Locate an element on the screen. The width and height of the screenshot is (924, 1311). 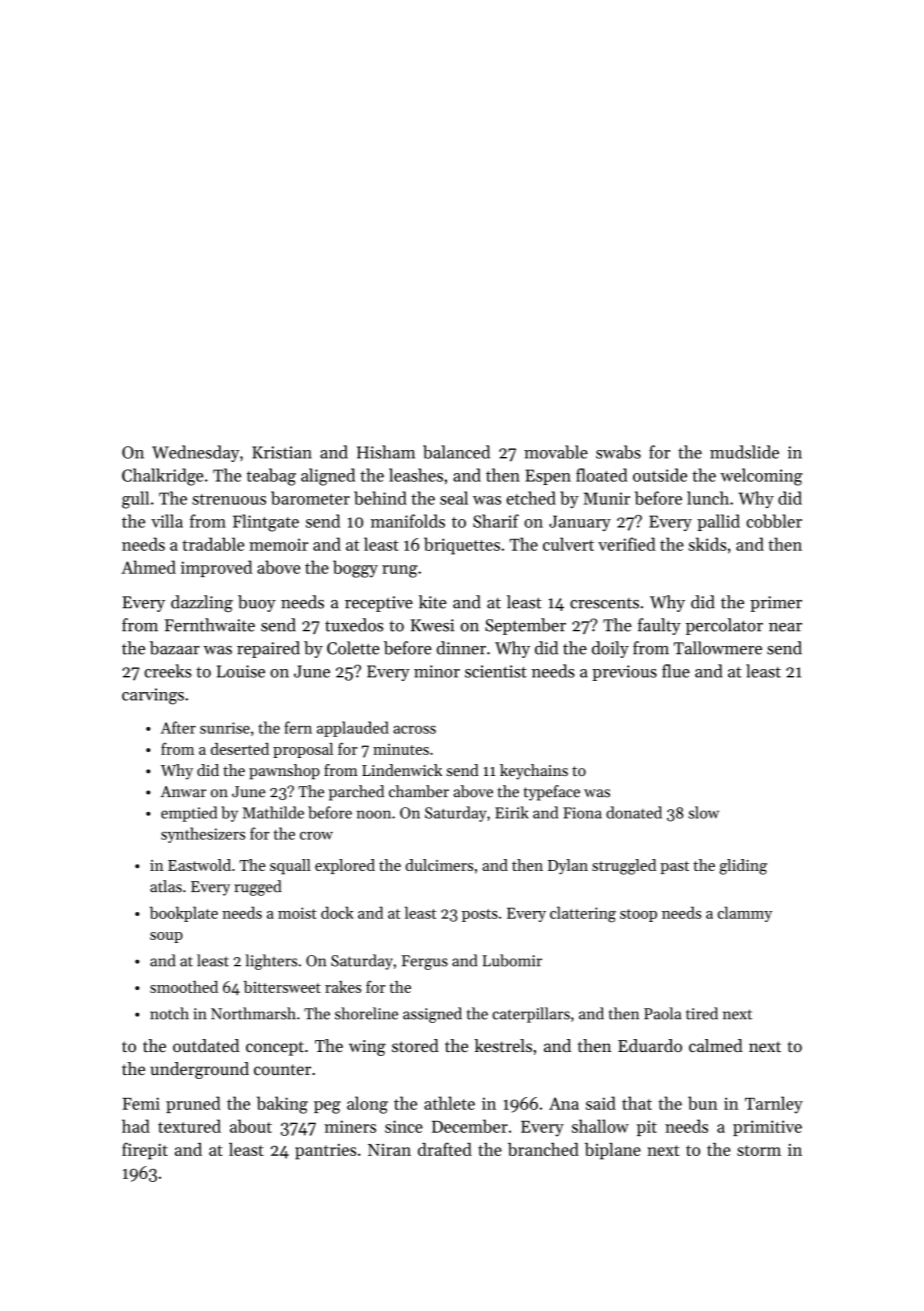
underground is located at coordinates (199, 1070).
